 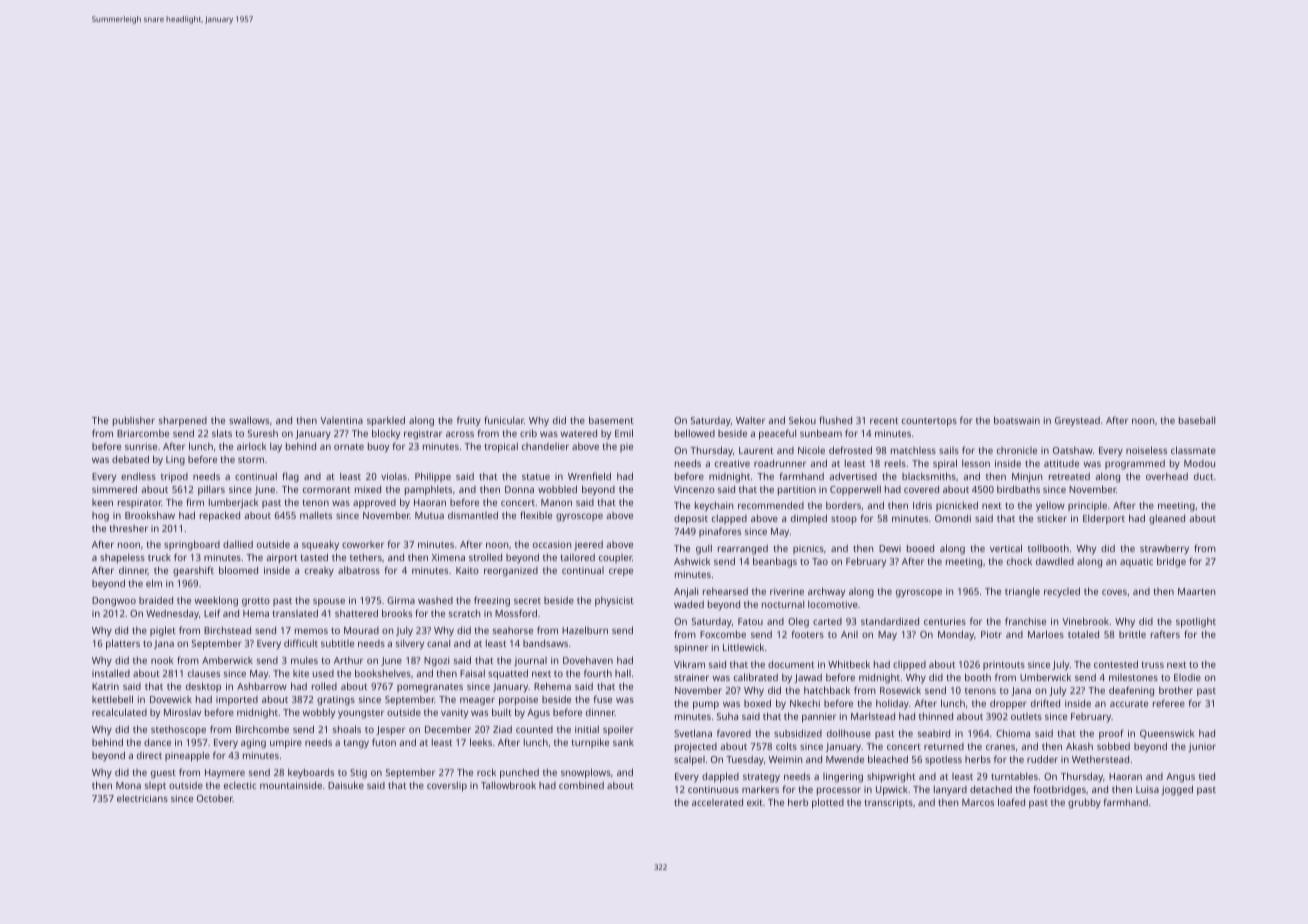 What do you see at coordinates (326, 490) in the page?
I see `cormorant` at bounding box center [326, 490].
